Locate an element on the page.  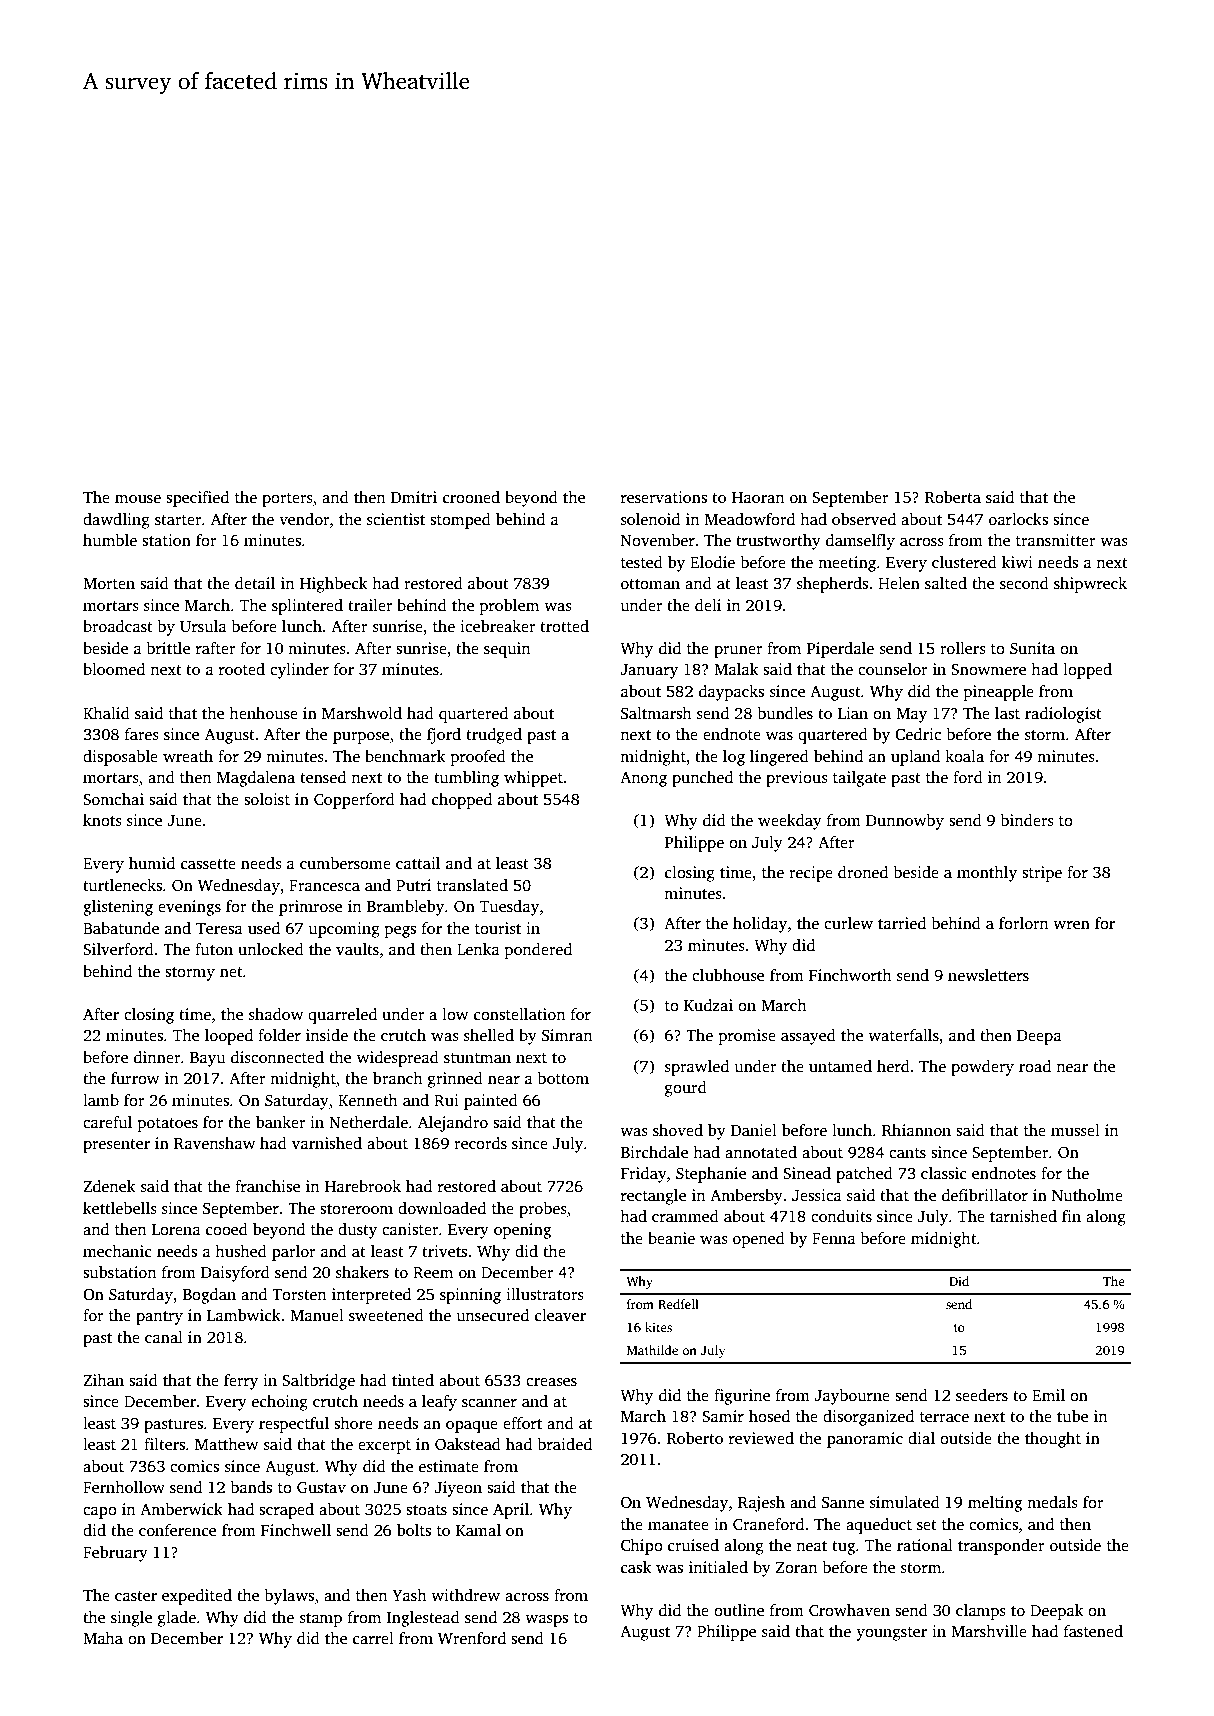
caster is located at coordinates (136, 1596).
